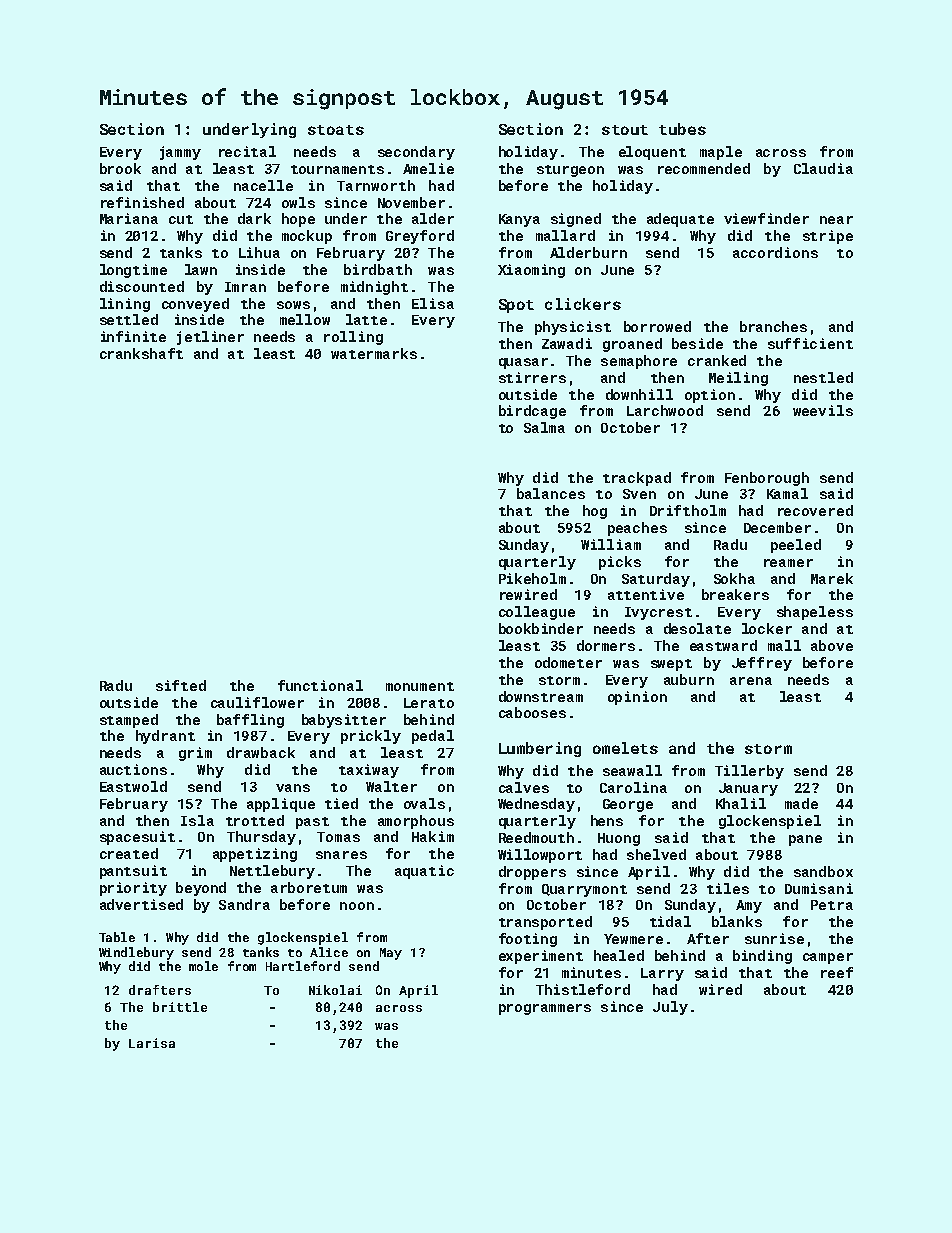 The width and height of the screenshot is (952, 1233). What do you see at coordinates (545, 1009) in the screenshot?
I see `programmers` at bounding box center [545, 1009].
